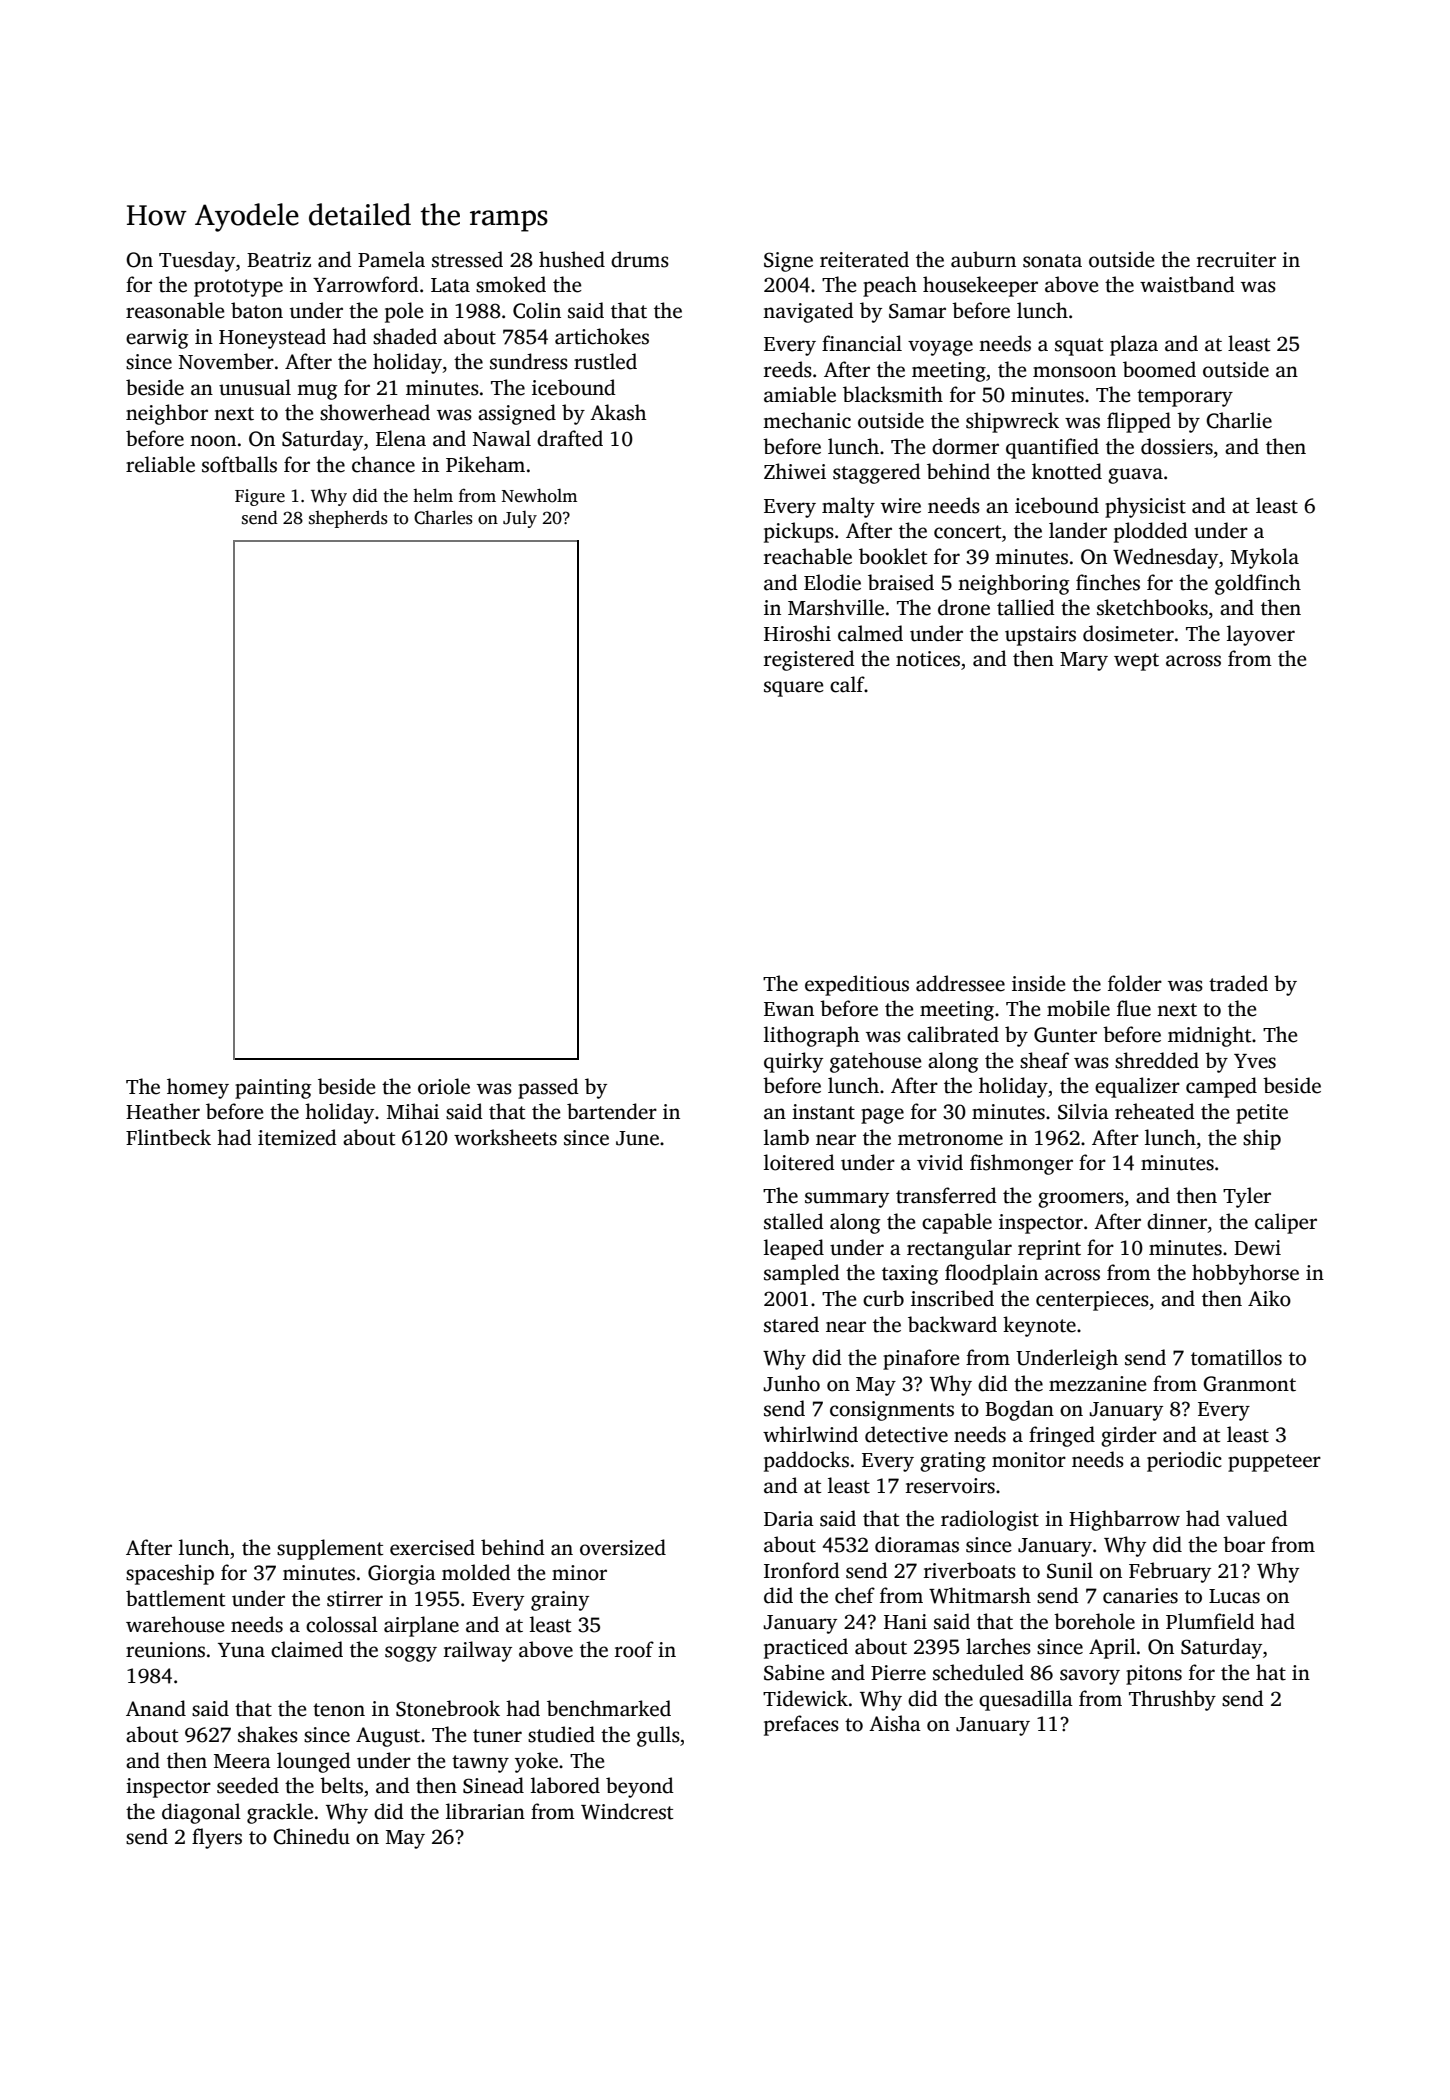  What do you see at coordinates (197, 261) in the page?
I see `Tuesday` at bounding box center [197, 261].
